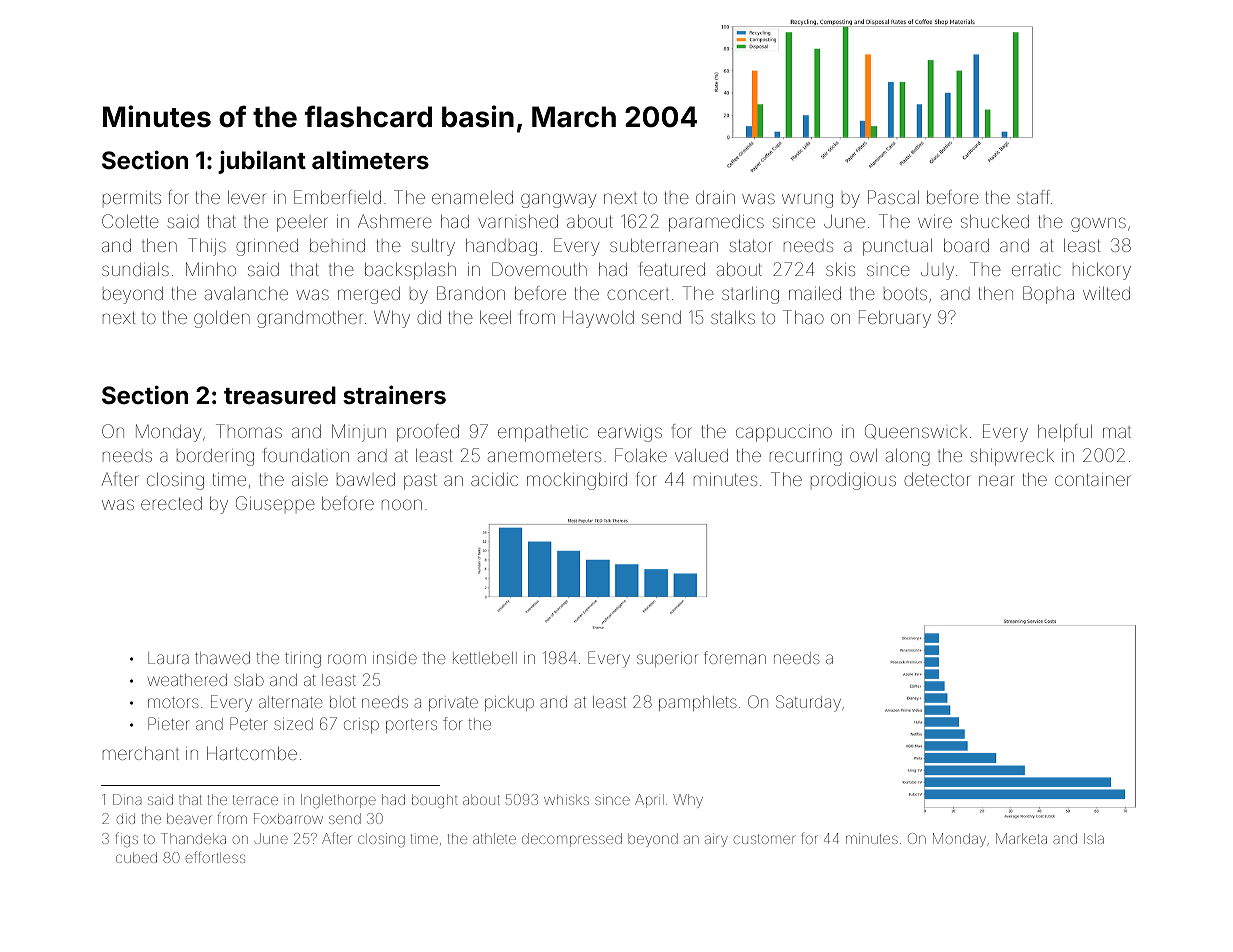 Image resolution: width=1233 pixels, height=952 pixels. What do you see at coordinates (1093, 479) in the page?
I see `container` at bounding box center [1093, 479].
